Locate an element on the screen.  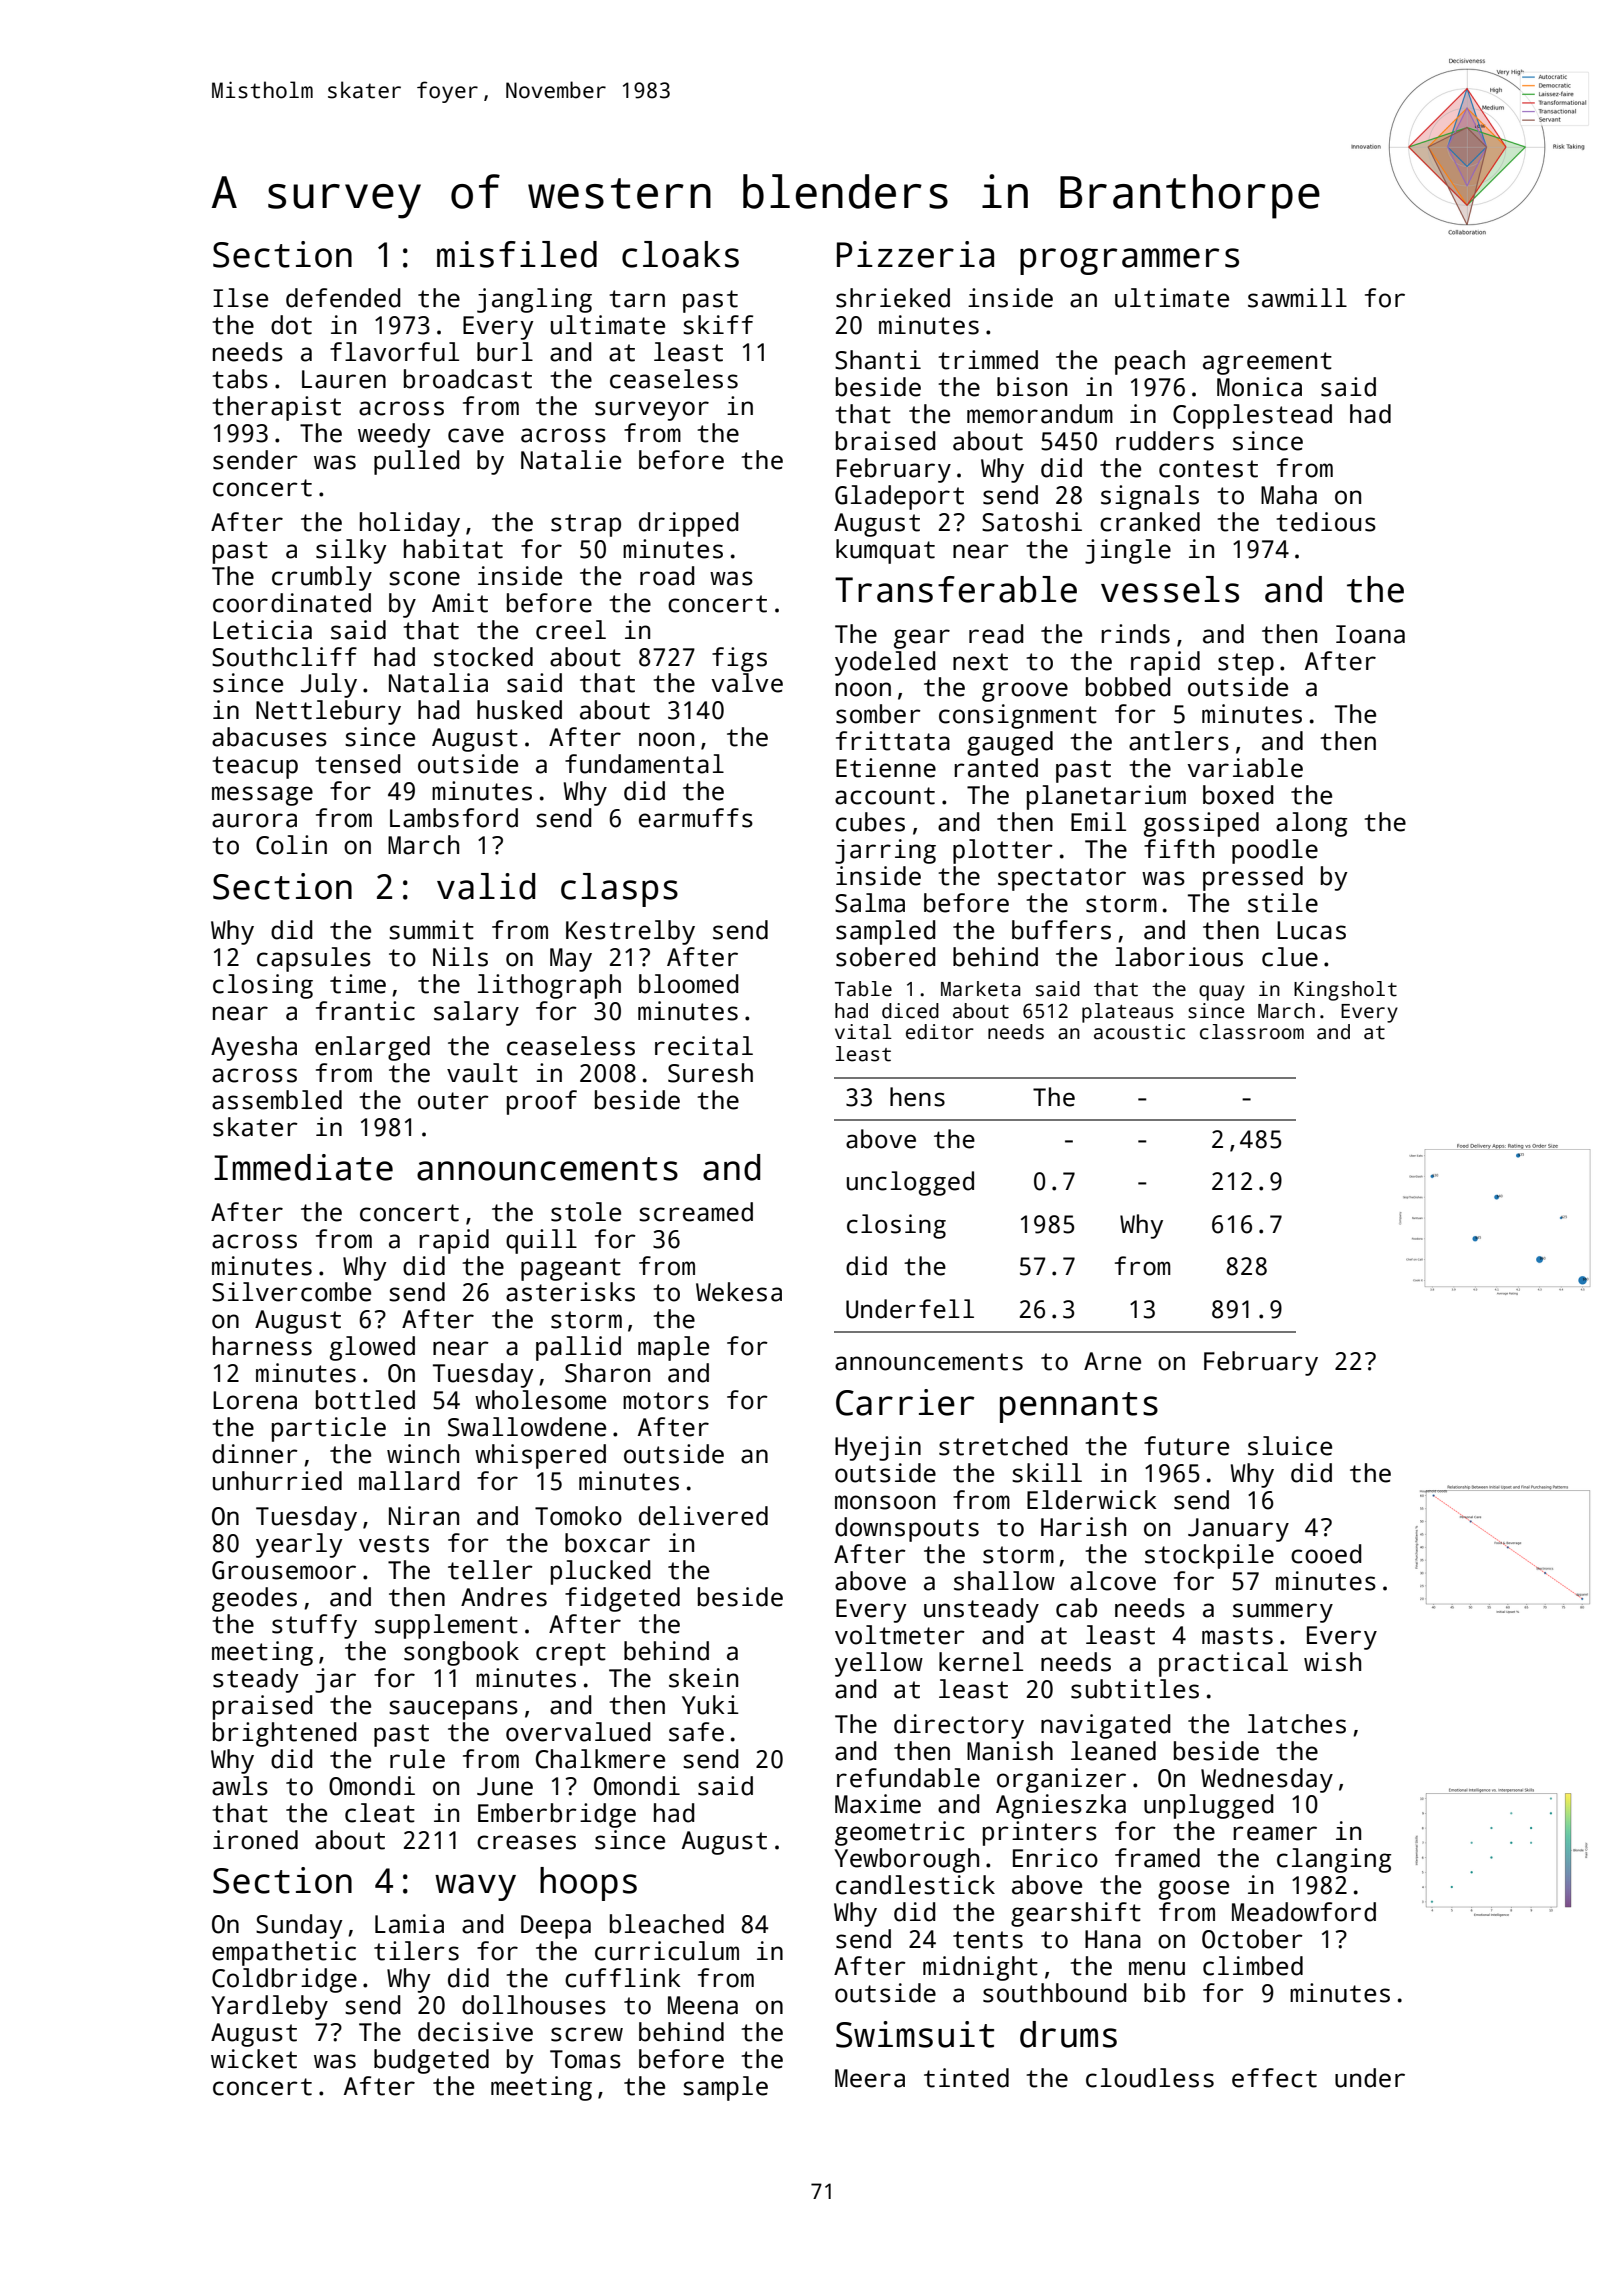
Silvercombe is located at coordinates (291, 1292).
